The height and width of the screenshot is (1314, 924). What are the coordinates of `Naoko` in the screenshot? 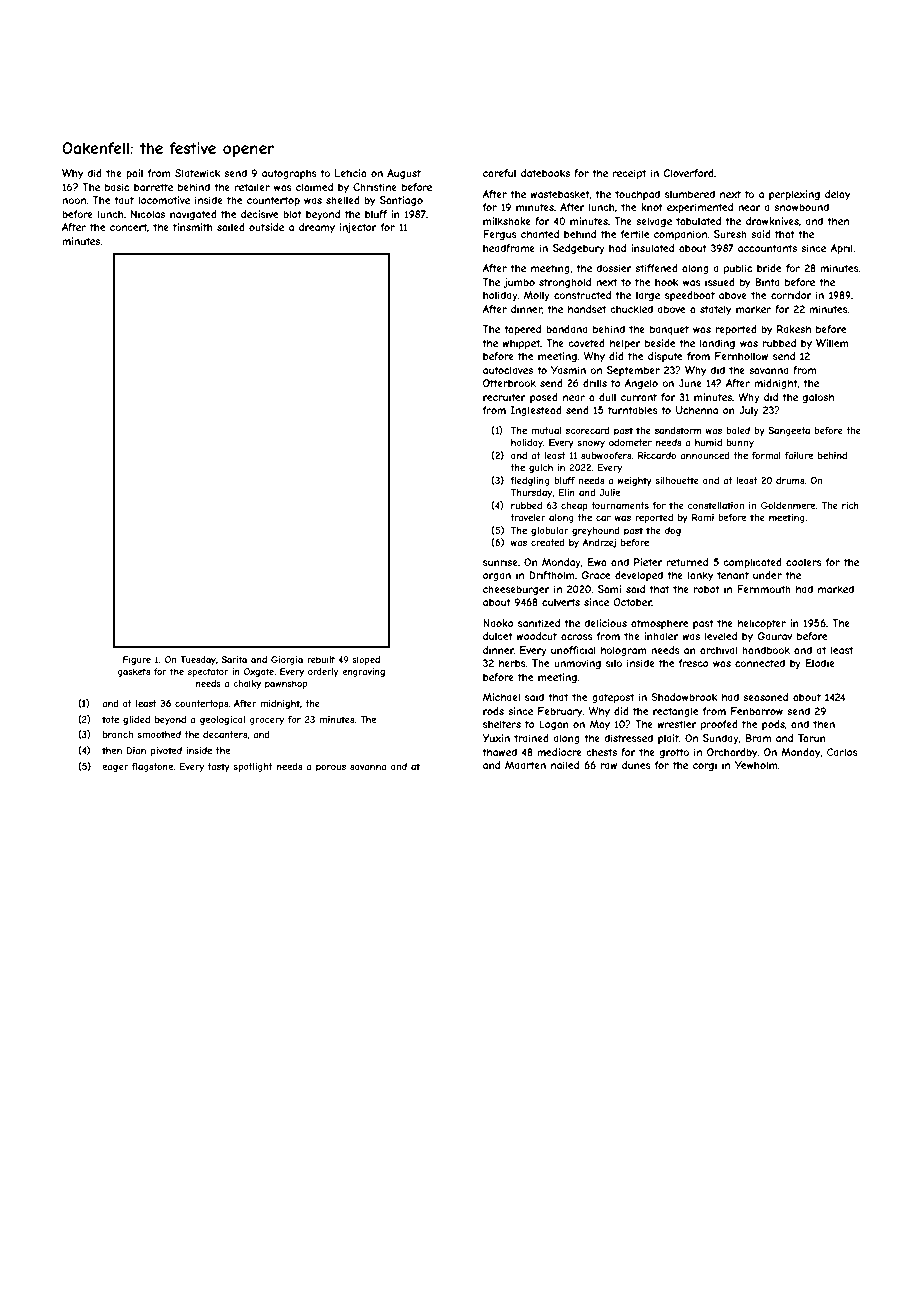 It's located at (498, 623).
